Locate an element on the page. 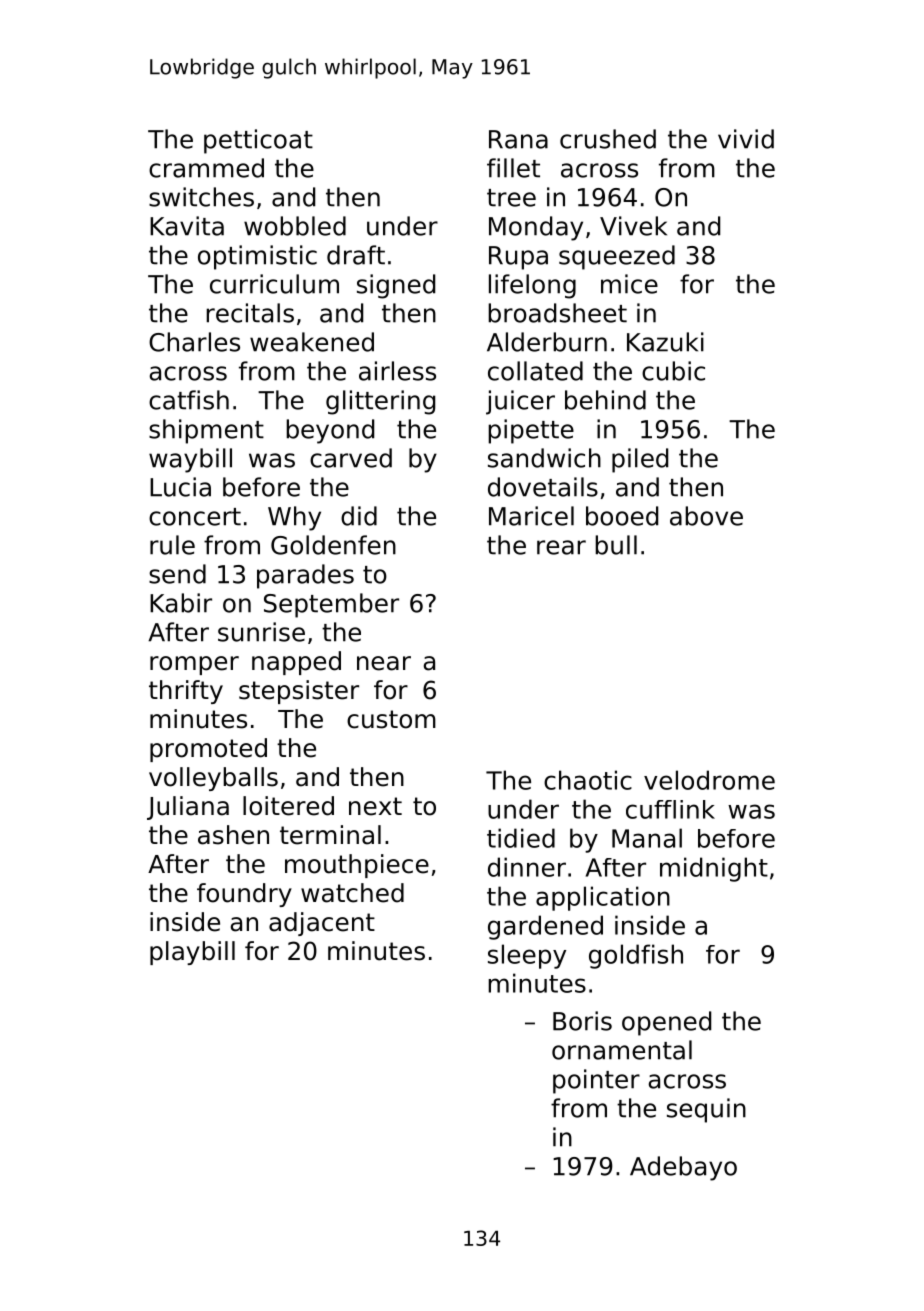 This image has width=924, height=1311. playbill is located at coordinates (192, 953).
